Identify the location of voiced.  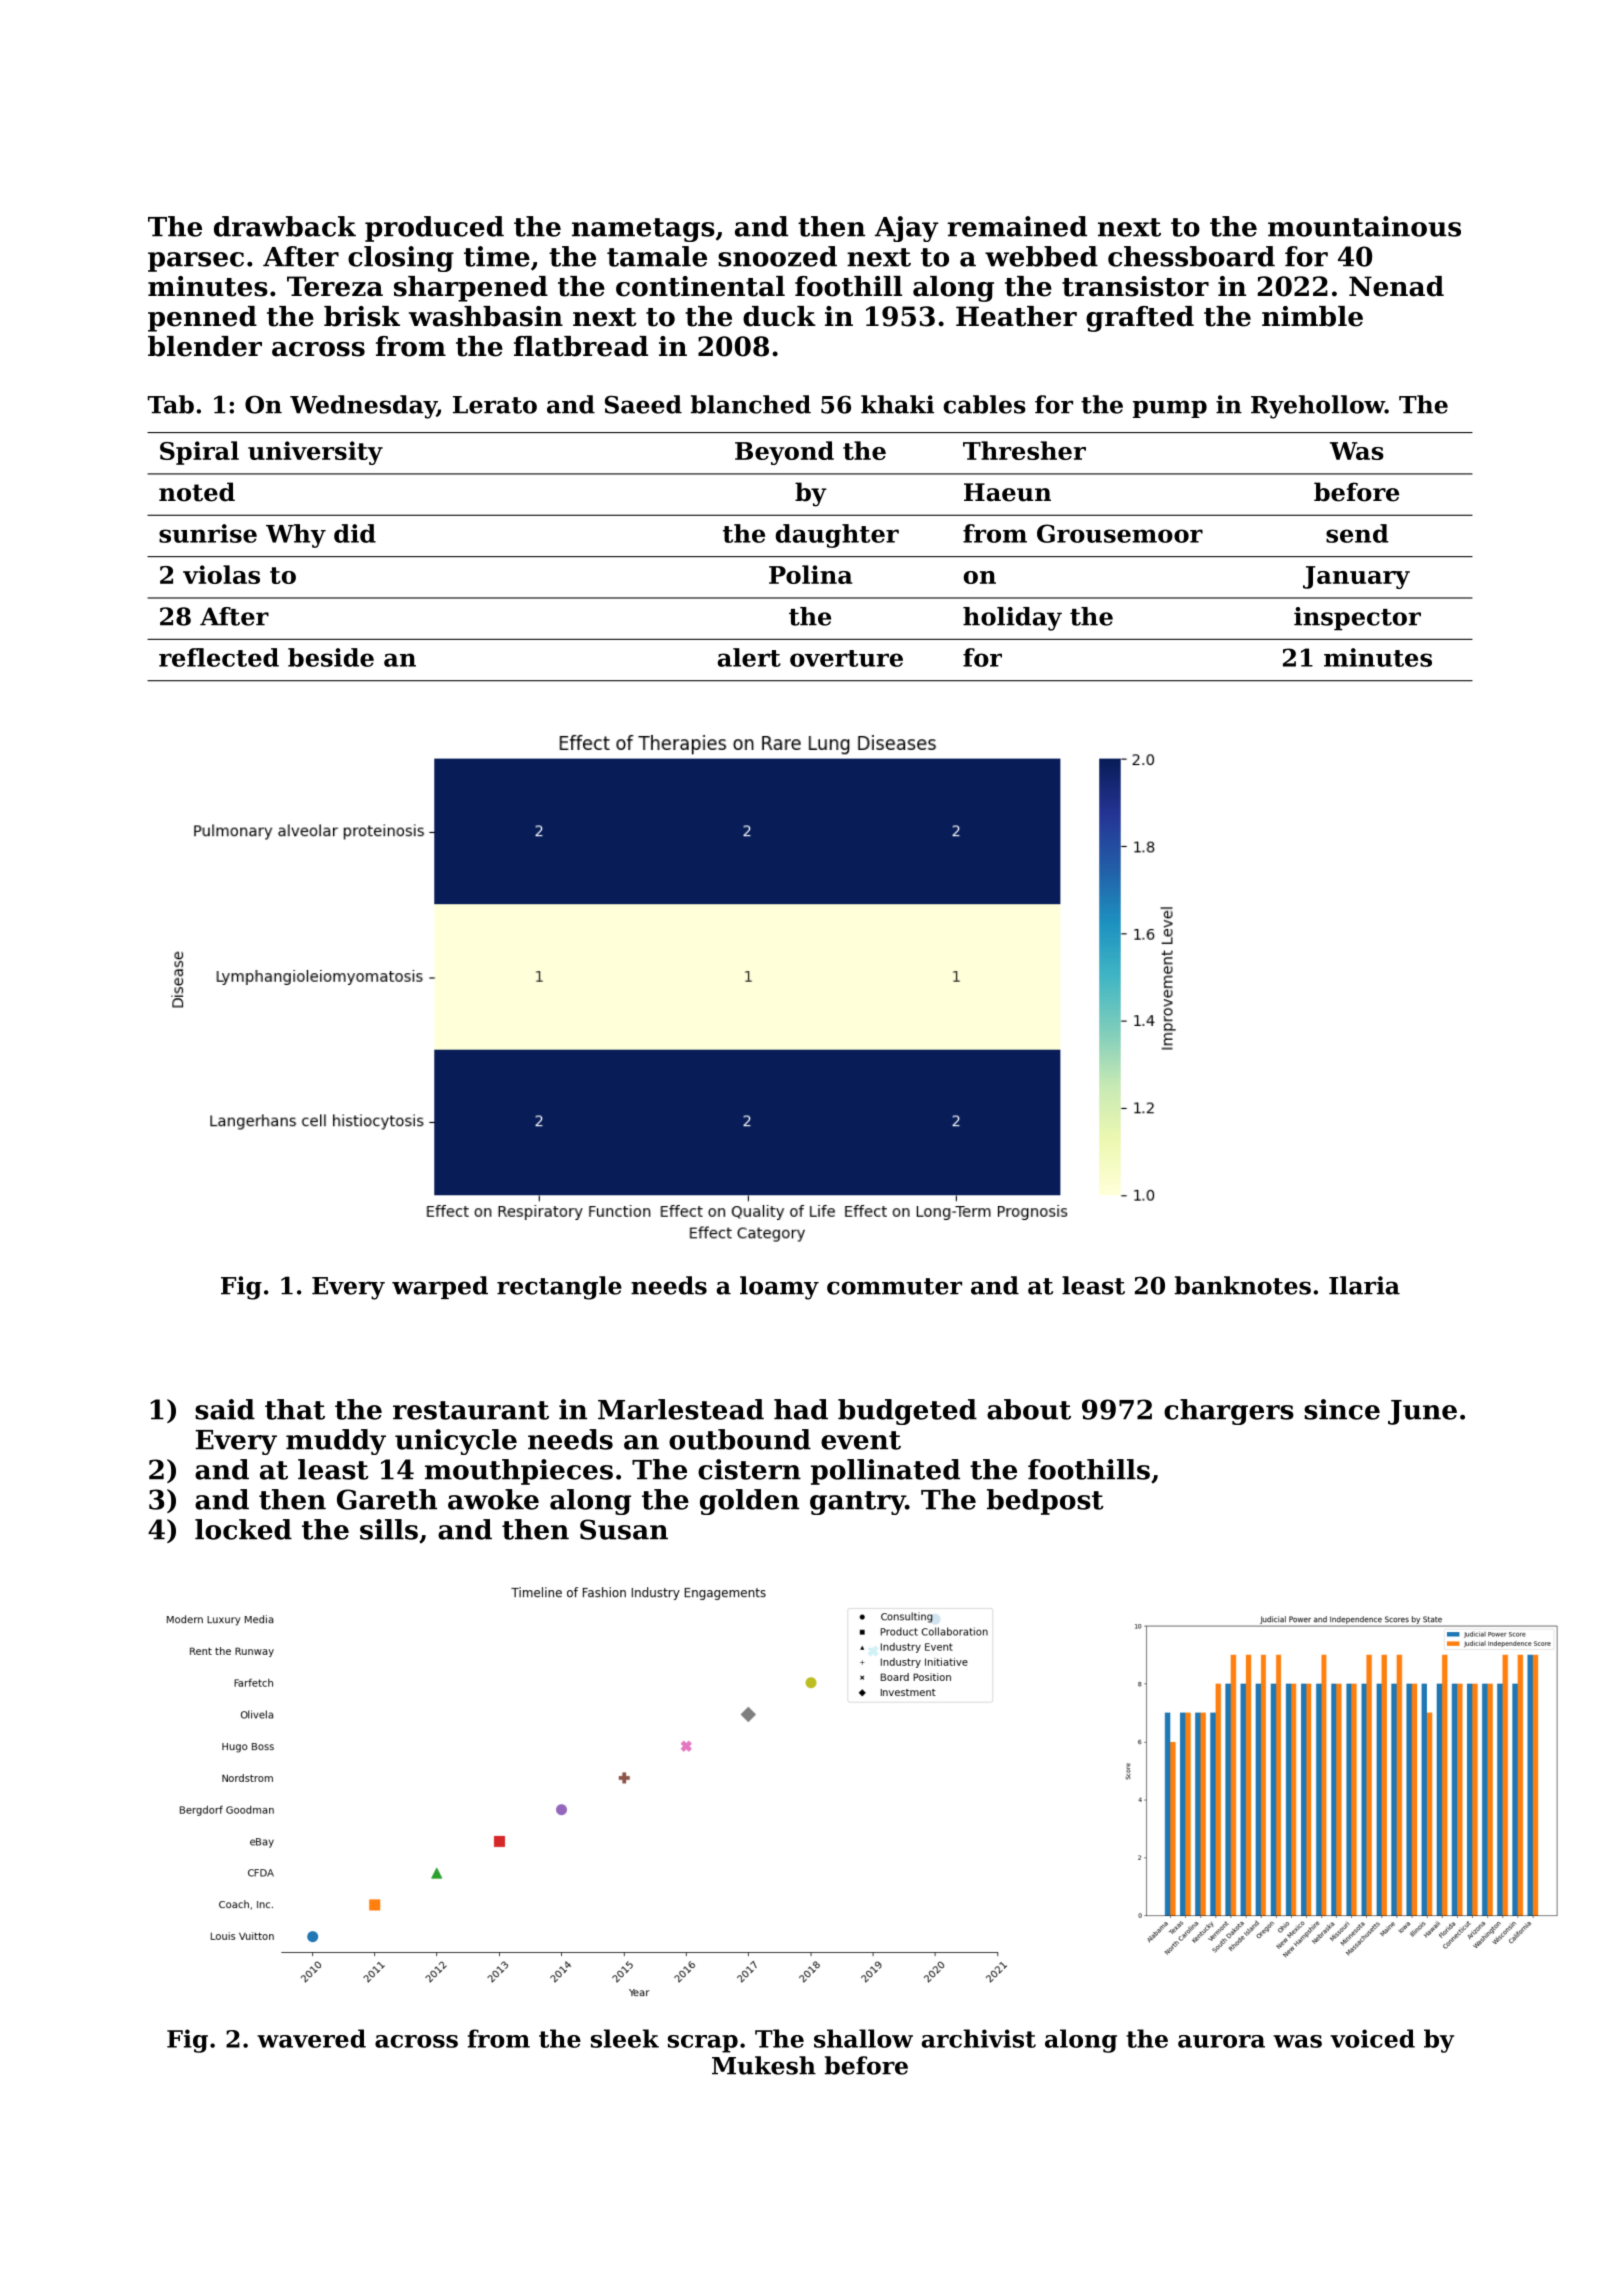
(1372, 2038).
